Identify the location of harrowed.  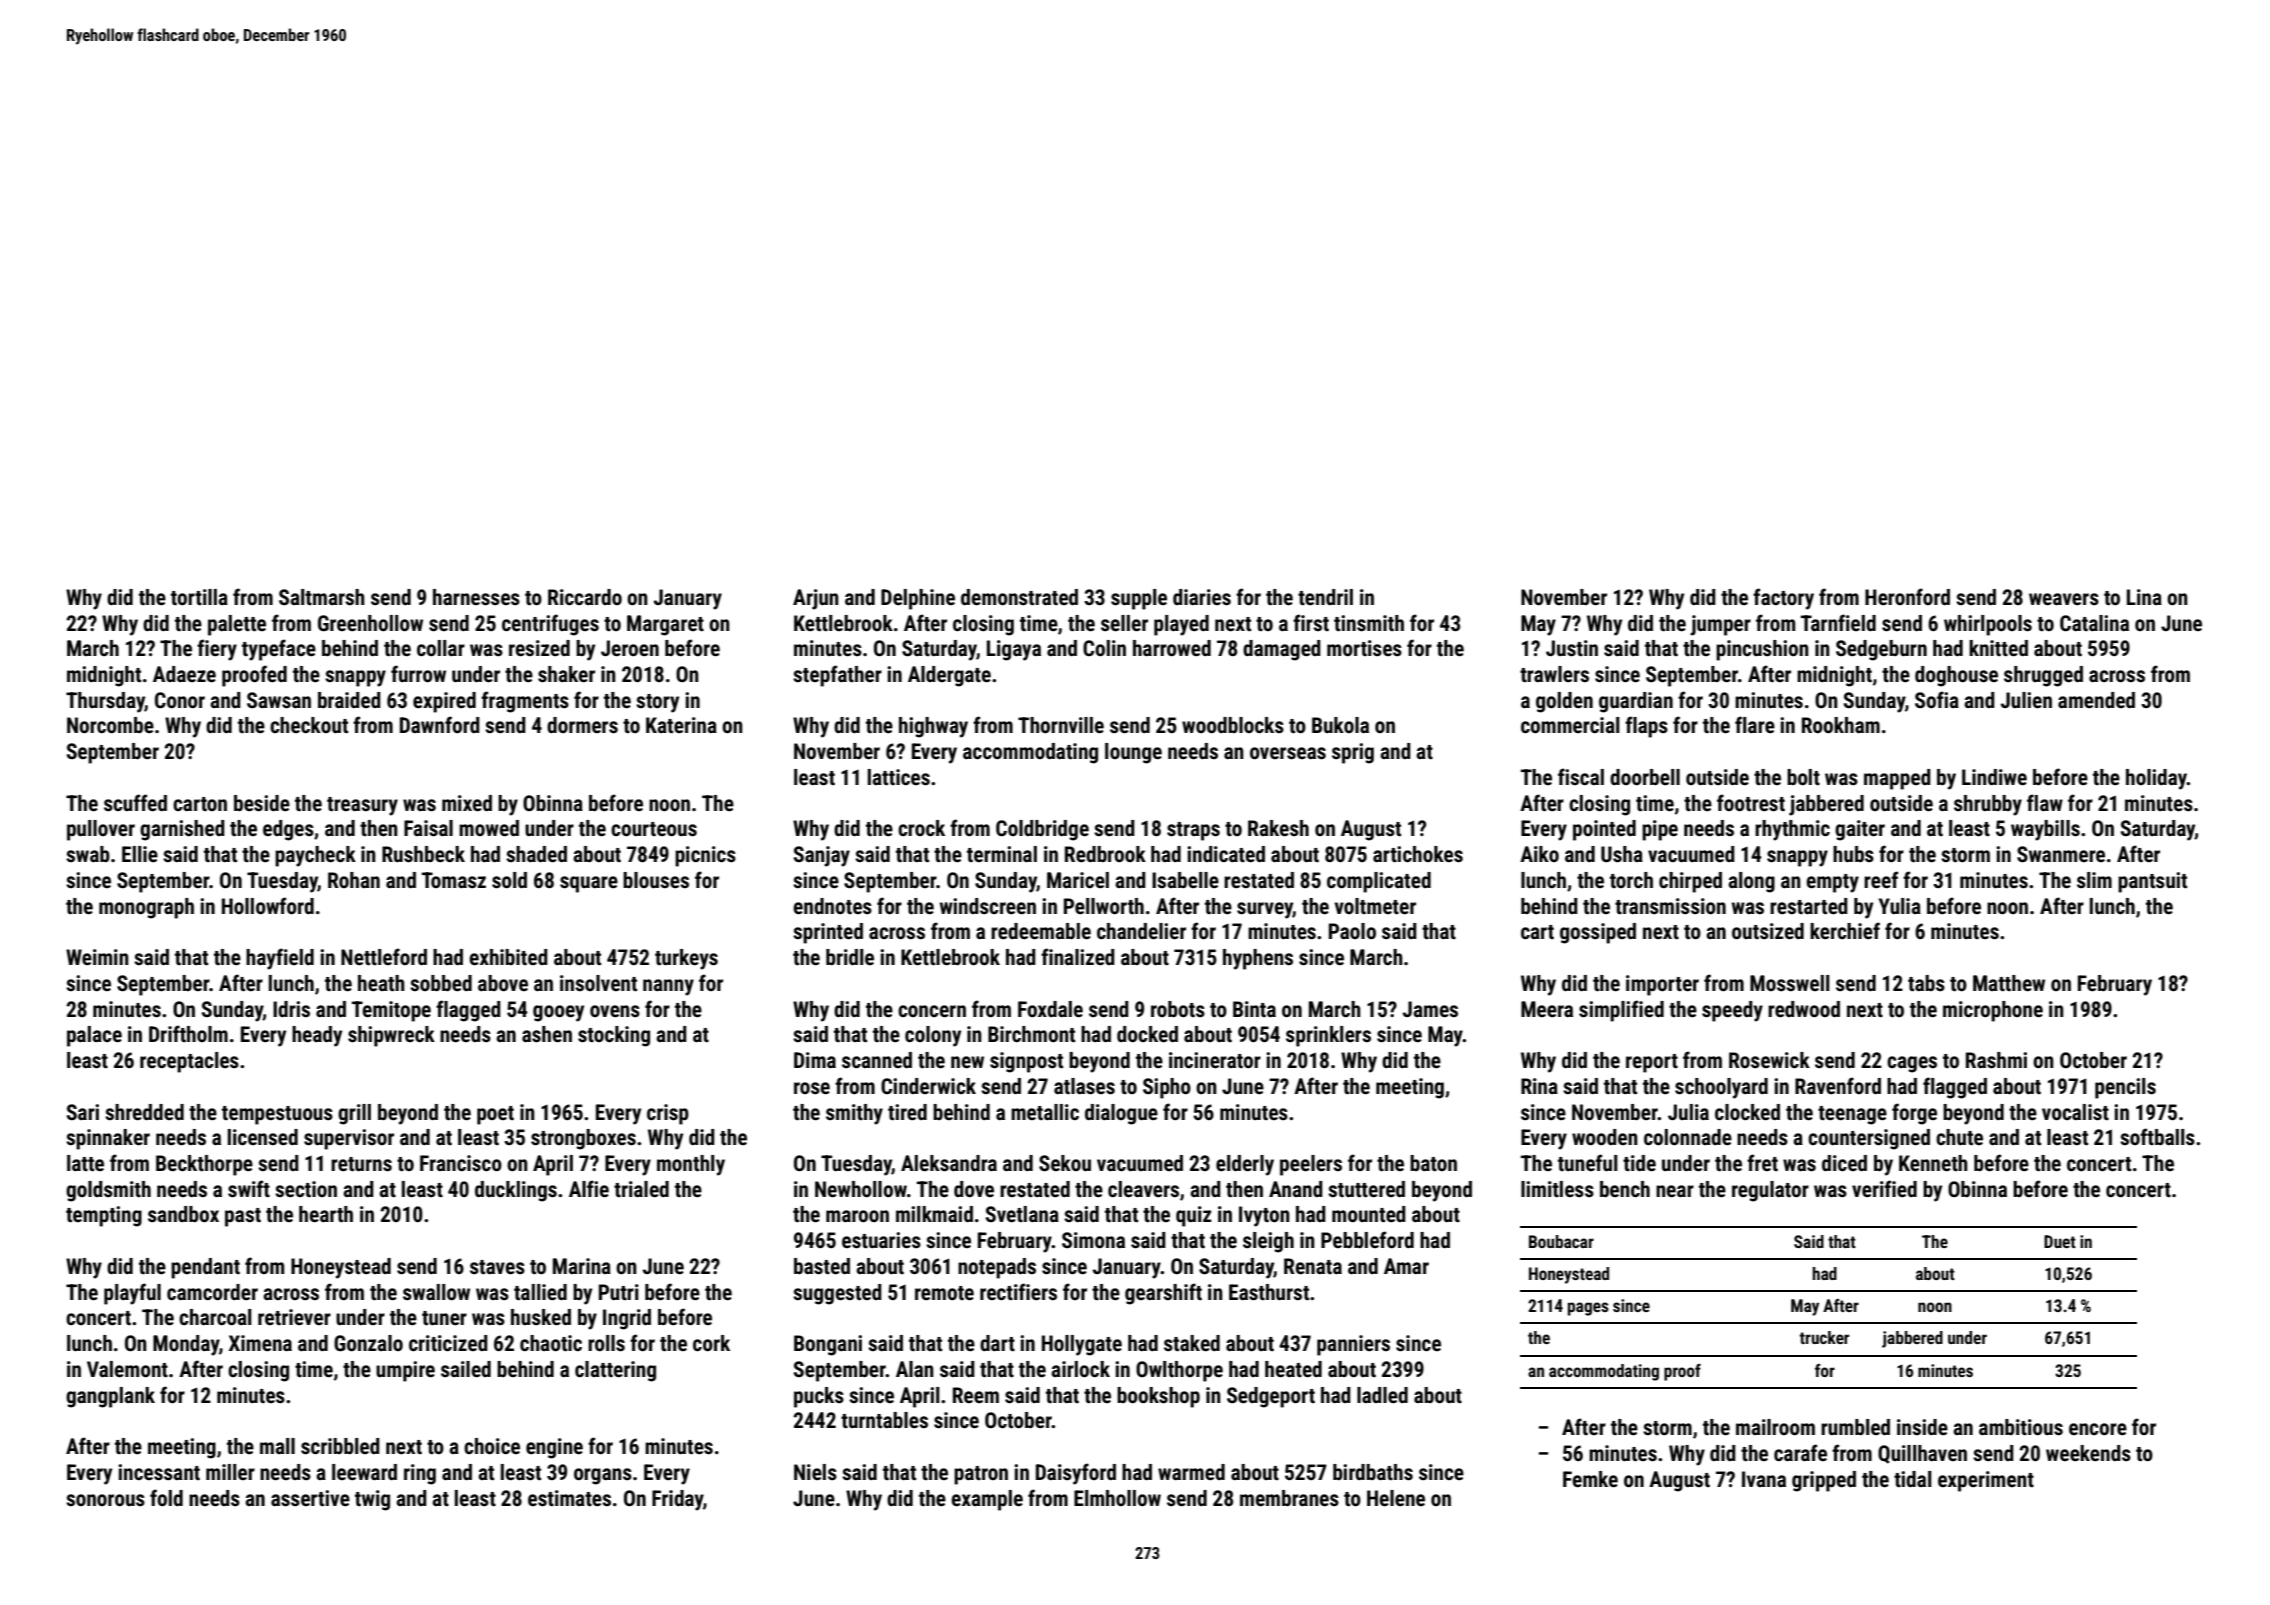
(1172, 648).
